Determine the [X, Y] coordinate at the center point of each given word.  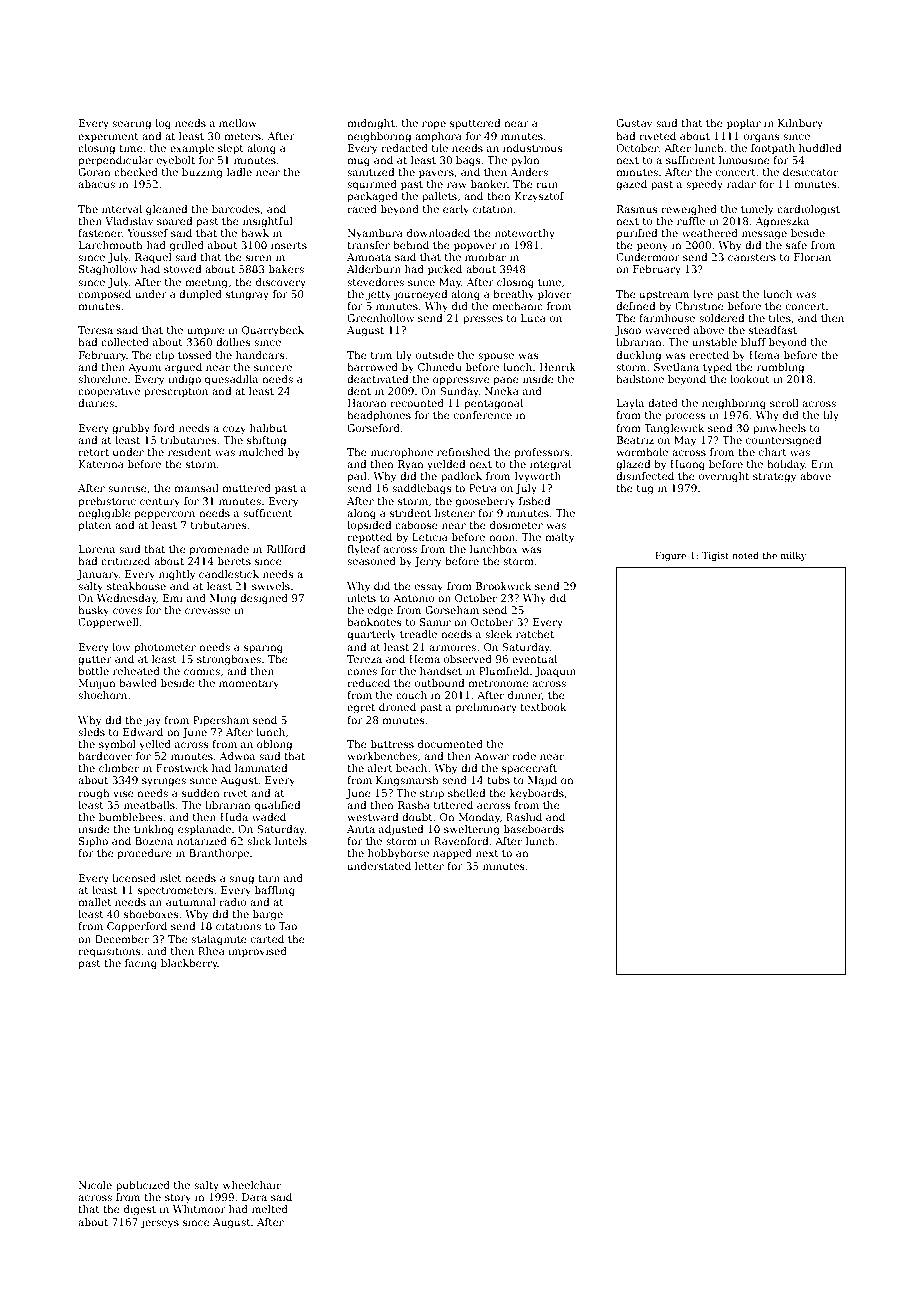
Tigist [715, 556]
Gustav [634, 123]
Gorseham [452, 610]
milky [793, 556]
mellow [238, 123]
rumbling [780, 368]
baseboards [534, 829]
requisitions [109, 952]
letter [429, 866]
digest [140, 1210]
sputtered [475, 124]
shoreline [102, 379]
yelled [155, 745]
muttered [246, 488]
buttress [392, 744]
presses [483, 320]
